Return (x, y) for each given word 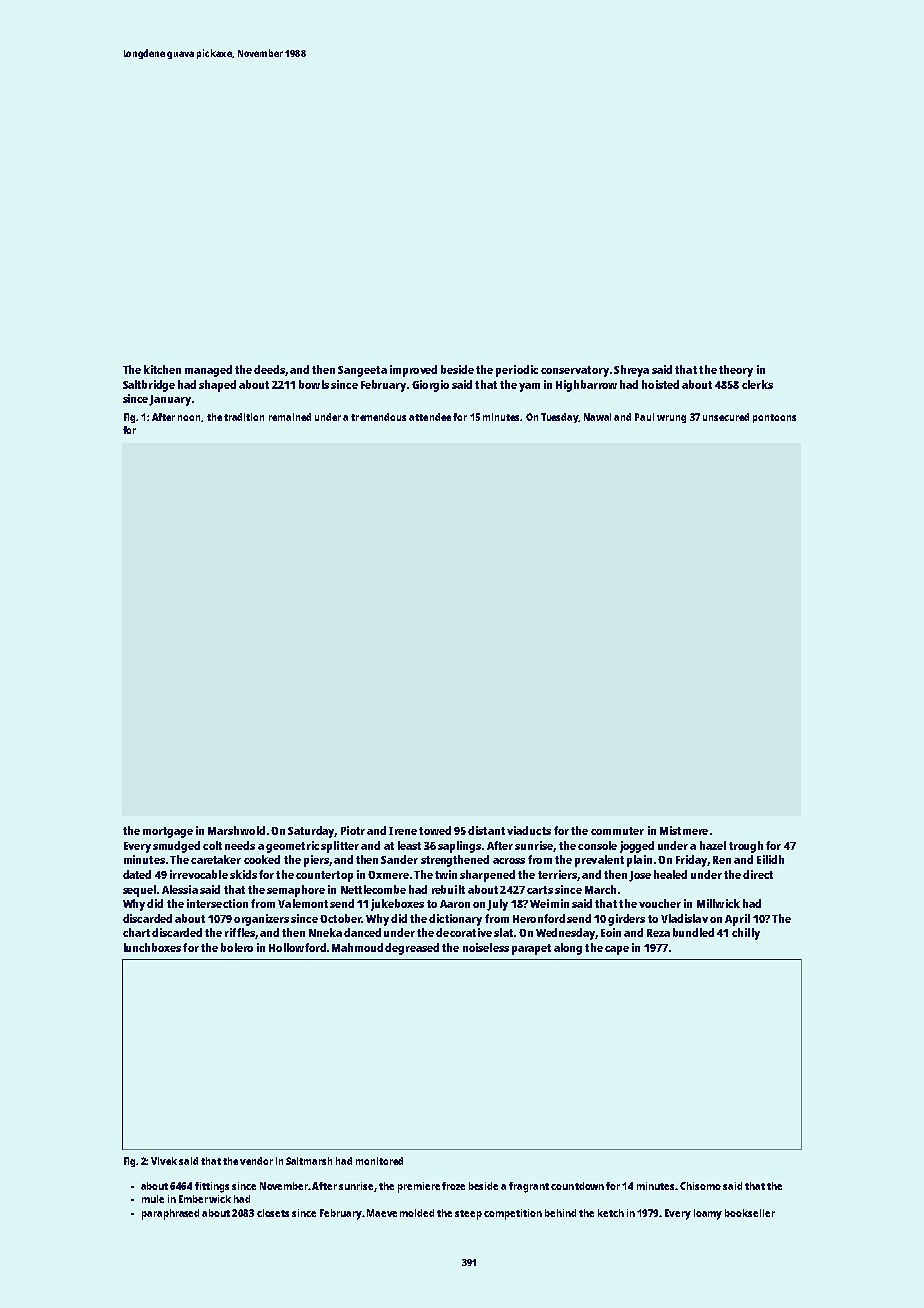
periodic (517, 371)
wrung (671, 419)
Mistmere (684, 830)
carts (540, 890)
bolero (237, 947)
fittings (212, 1187)
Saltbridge (149, 386)
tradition (244, 417)
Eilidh (770, 859)
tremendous (378, 417)
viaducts (529, 830)
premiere (419, 1187)
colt (212, 845)
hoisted (660, 384)
